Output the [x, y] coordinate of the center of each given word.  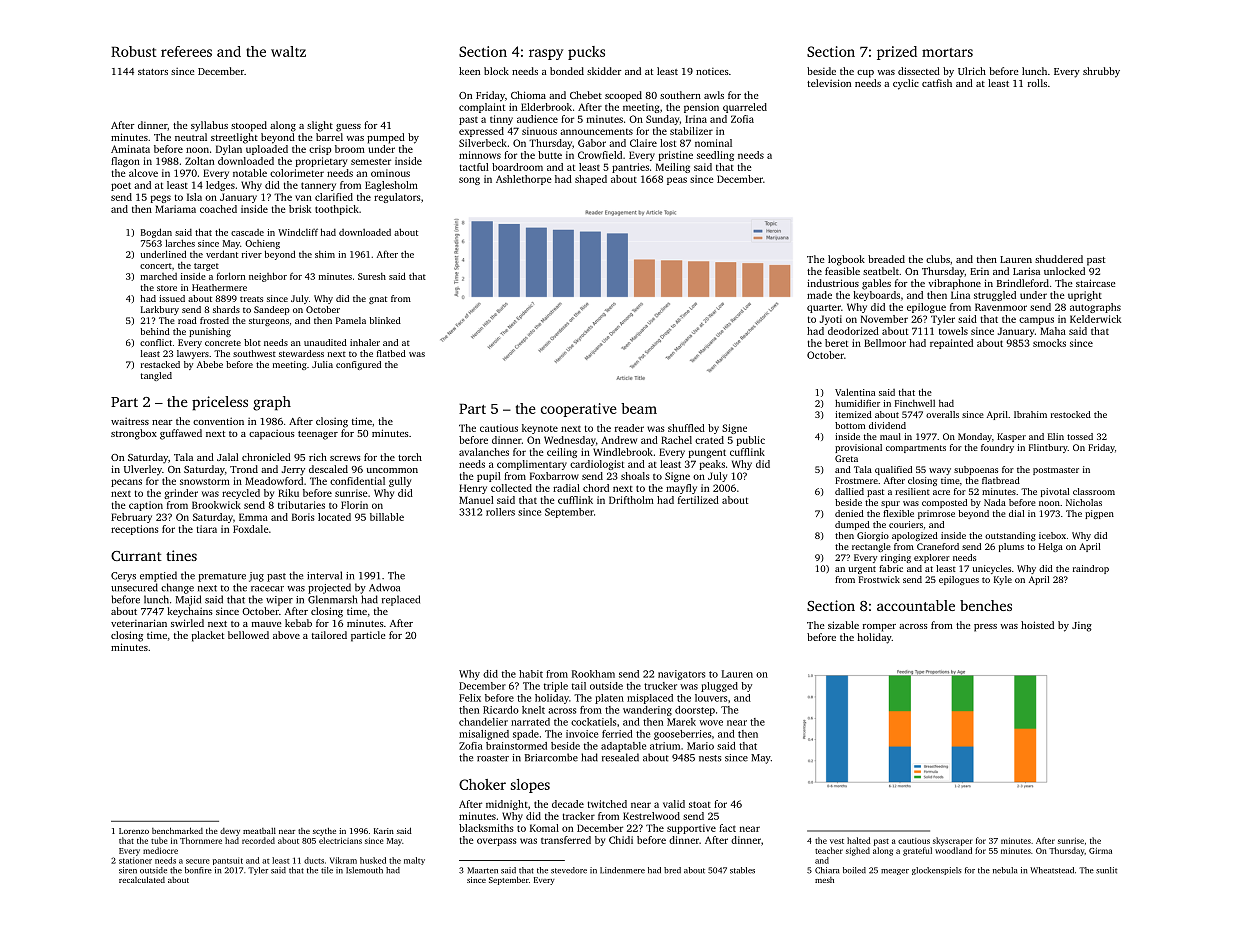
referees [186, 51]
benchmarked [177, 830]
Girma [1100, 851]
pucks [586, 53]
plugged [719, 687]
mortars [947, 52]
